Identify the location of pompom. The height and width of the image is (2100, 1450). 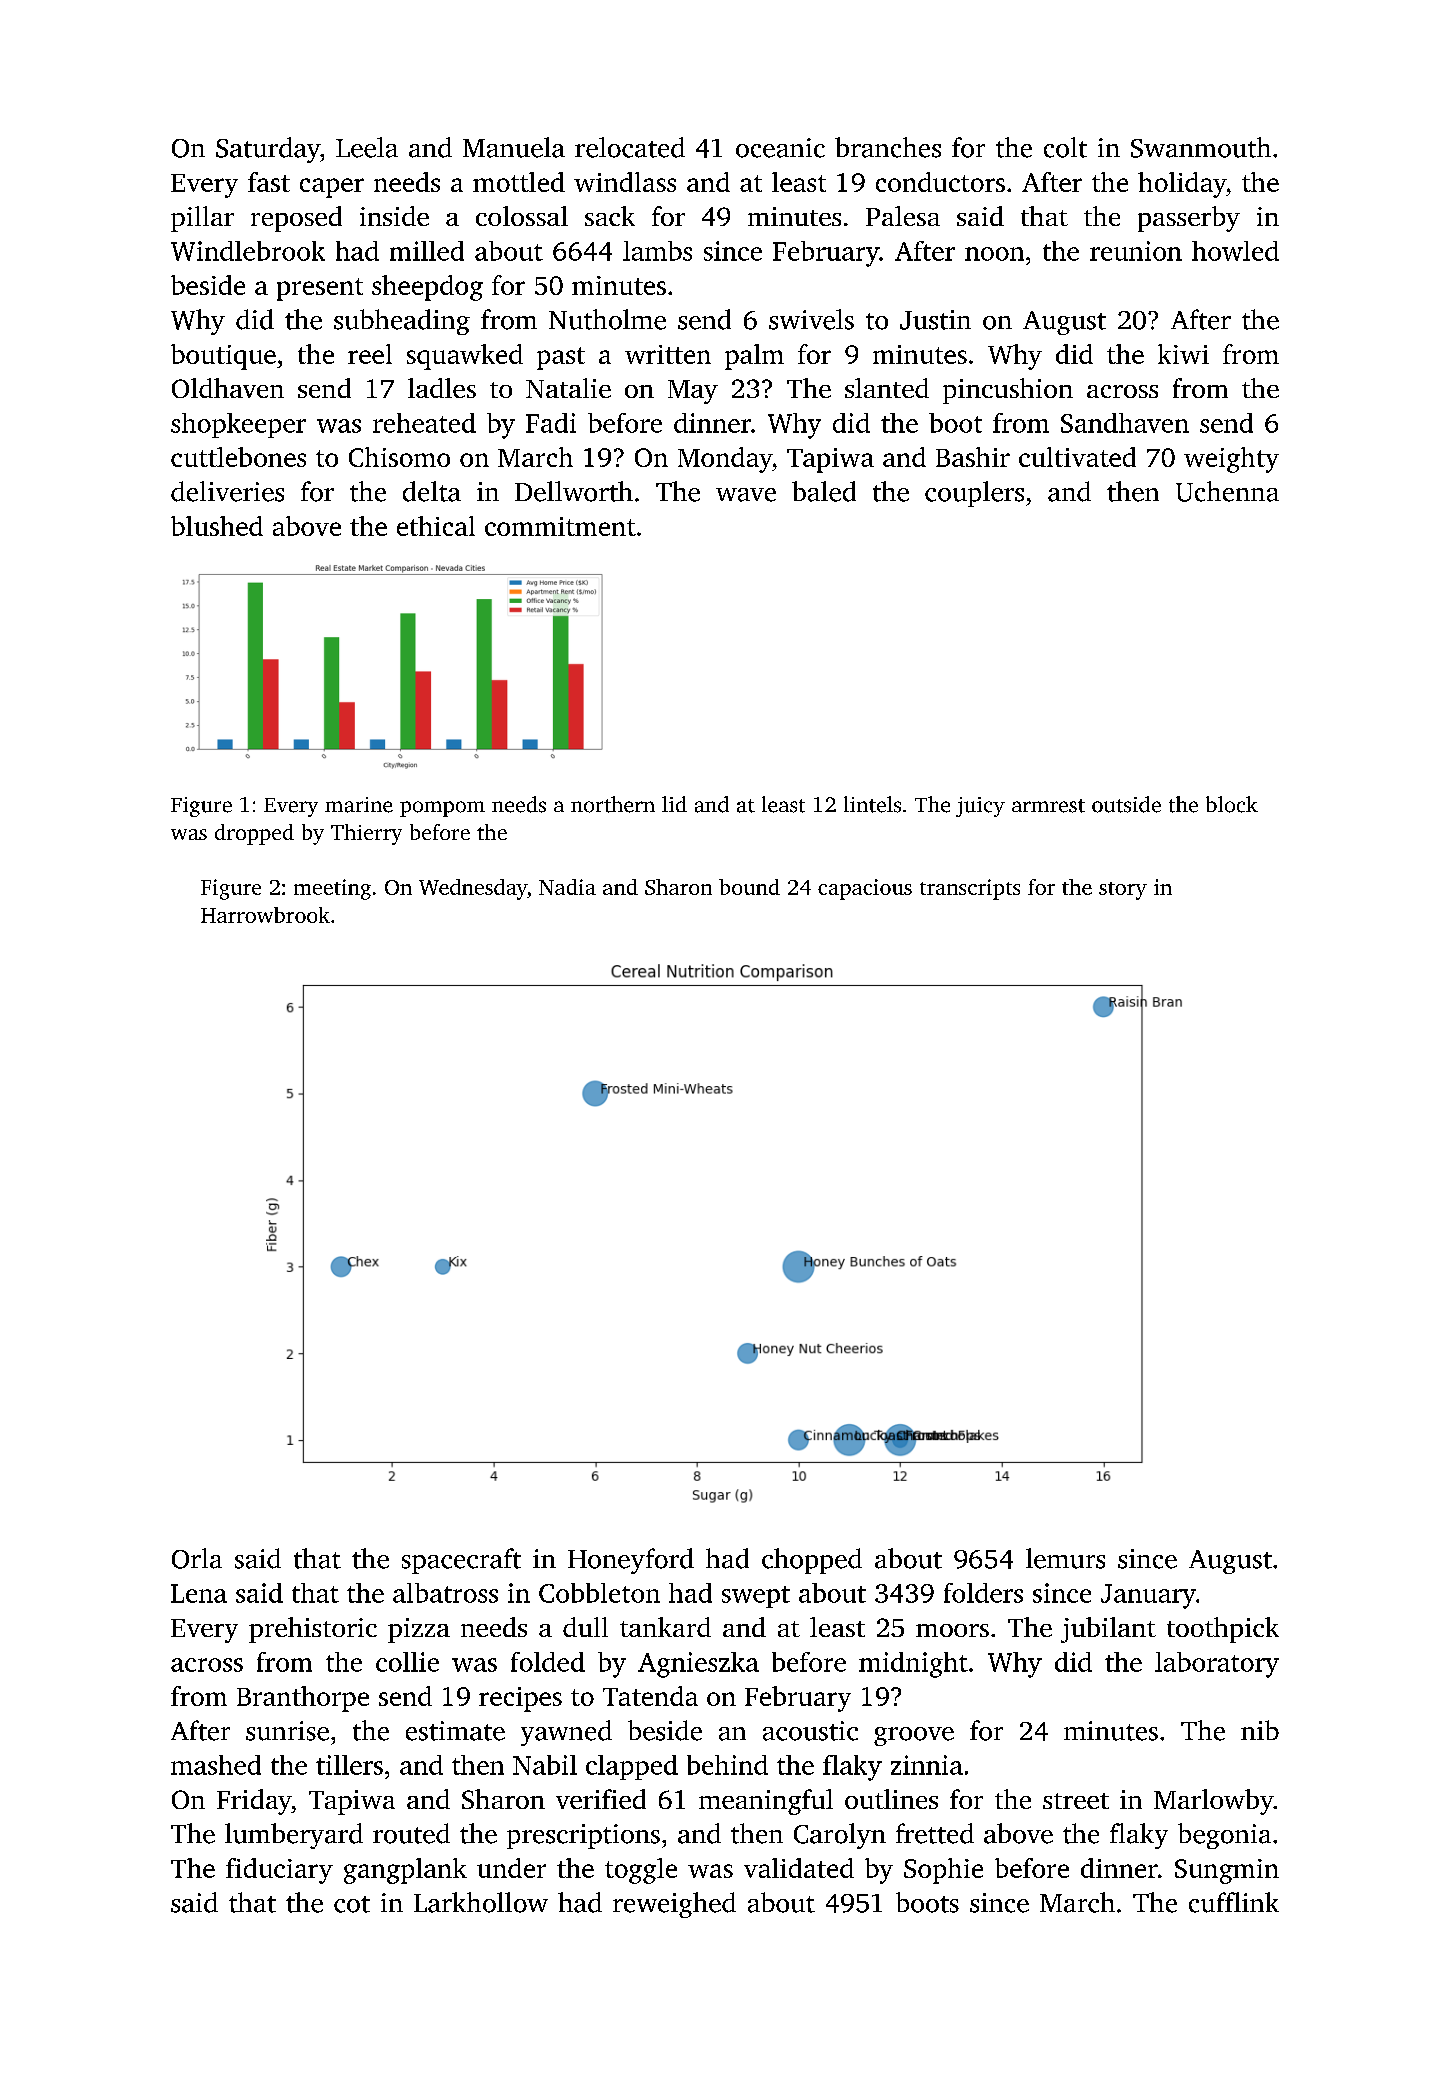
(442, 809).
